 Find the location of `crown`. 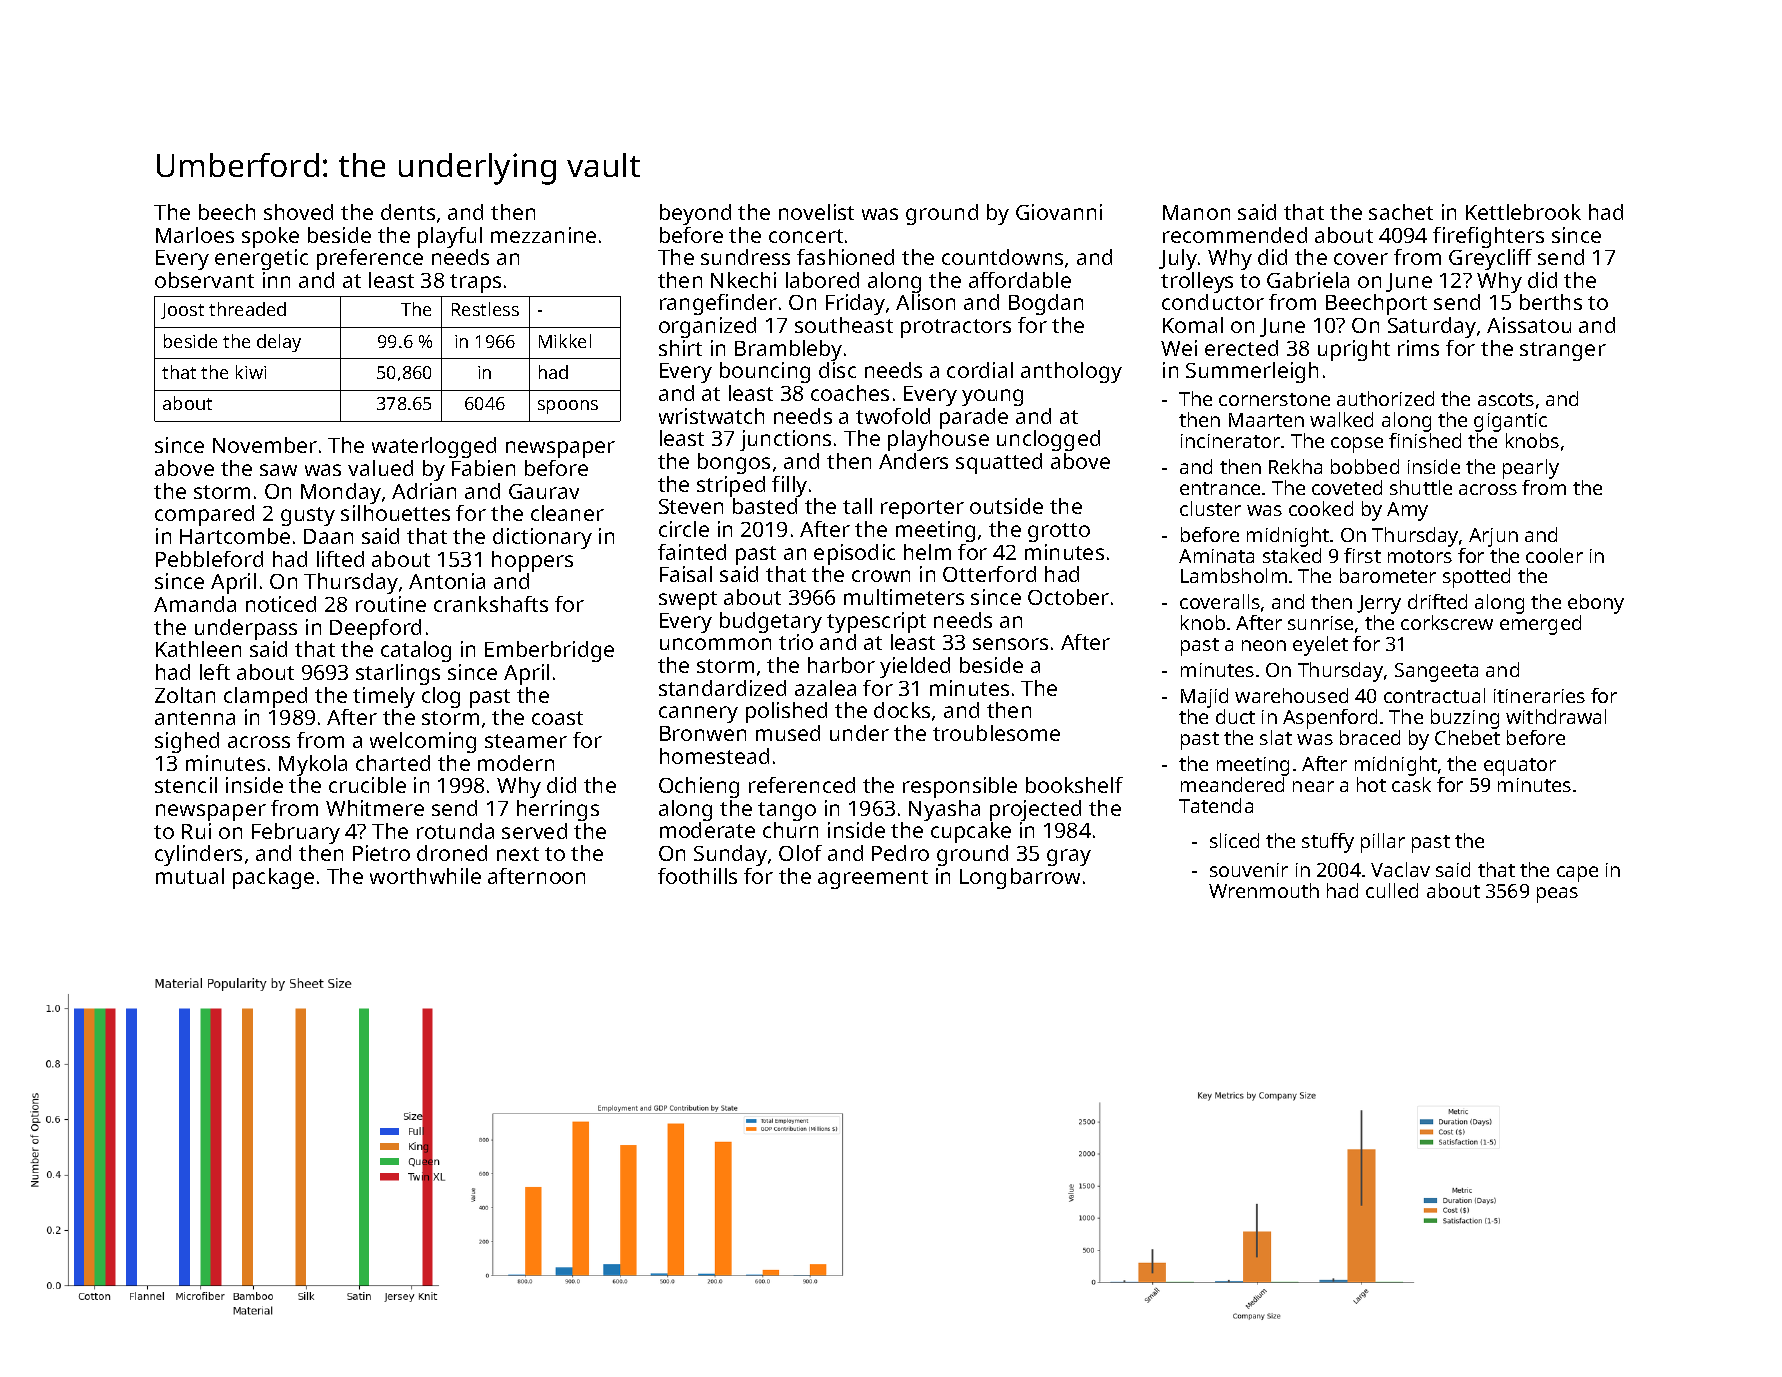

crown is located at coordinates (881, 576).
